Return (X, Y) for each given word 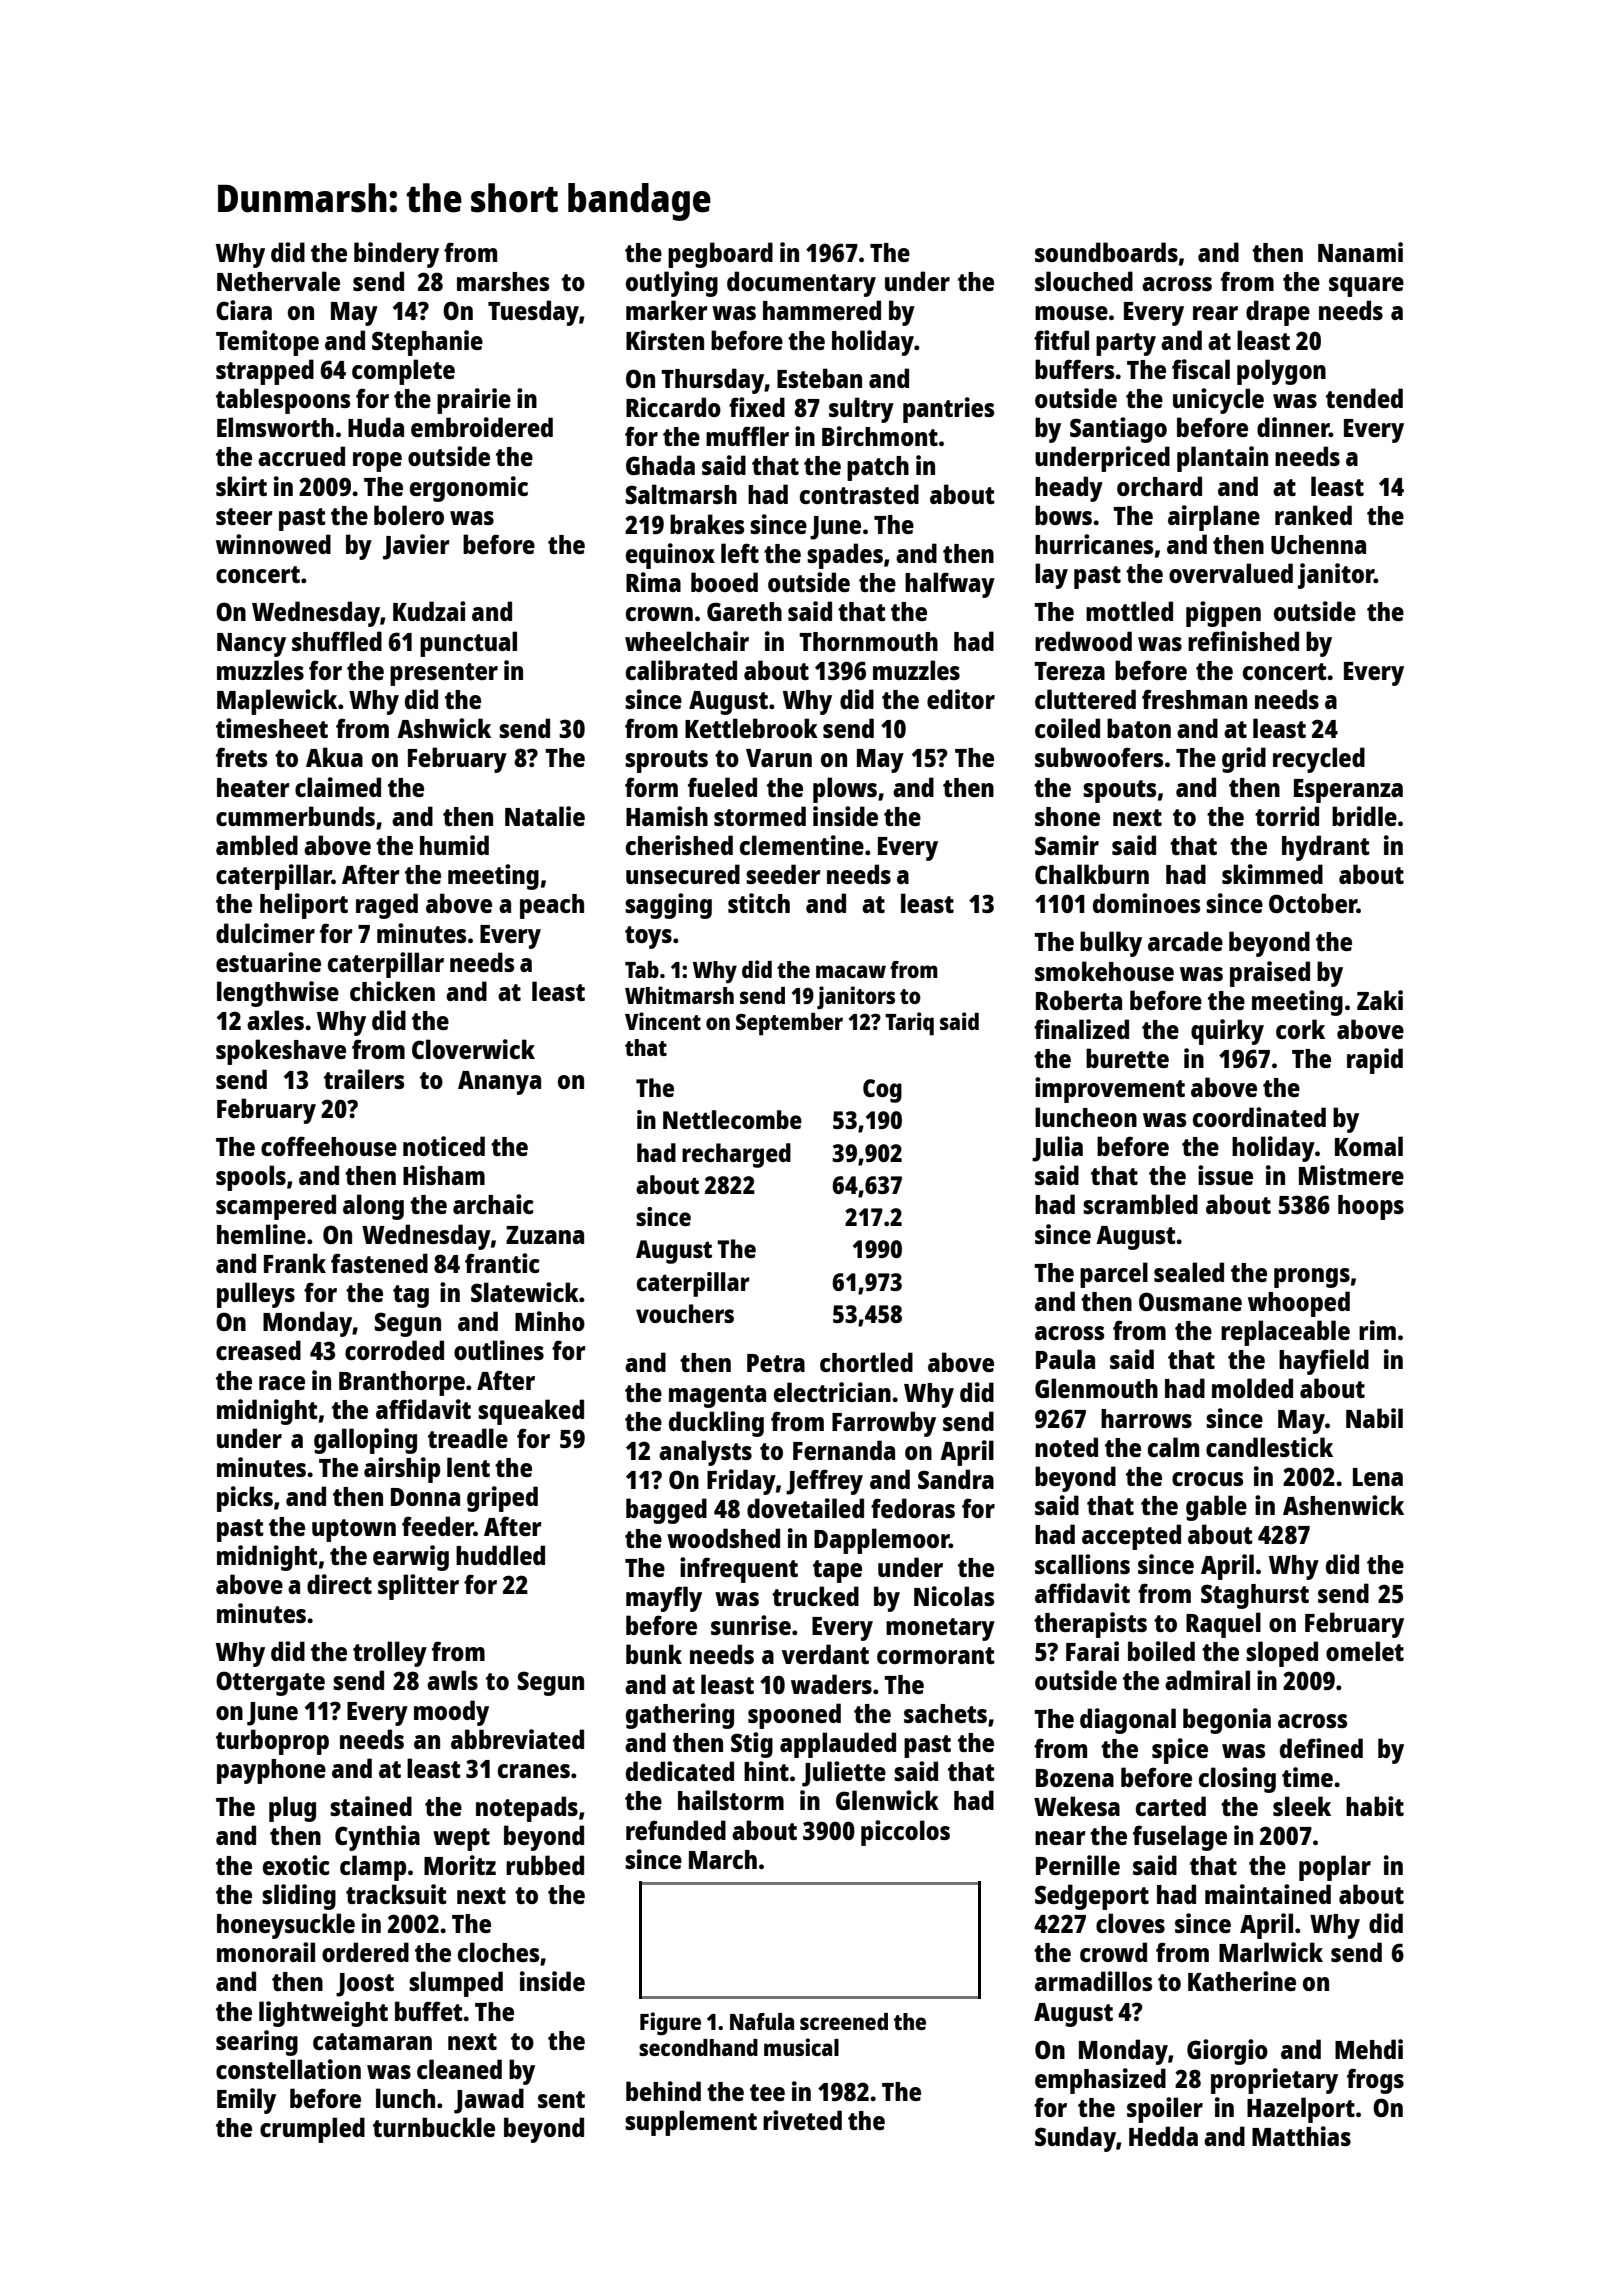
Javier (416, 547)
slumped (456, 1984)
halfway (950, 585)
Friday (741, 1482)
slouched (1084, 281)
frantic (502, 1263)
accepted (1131, 1537)
